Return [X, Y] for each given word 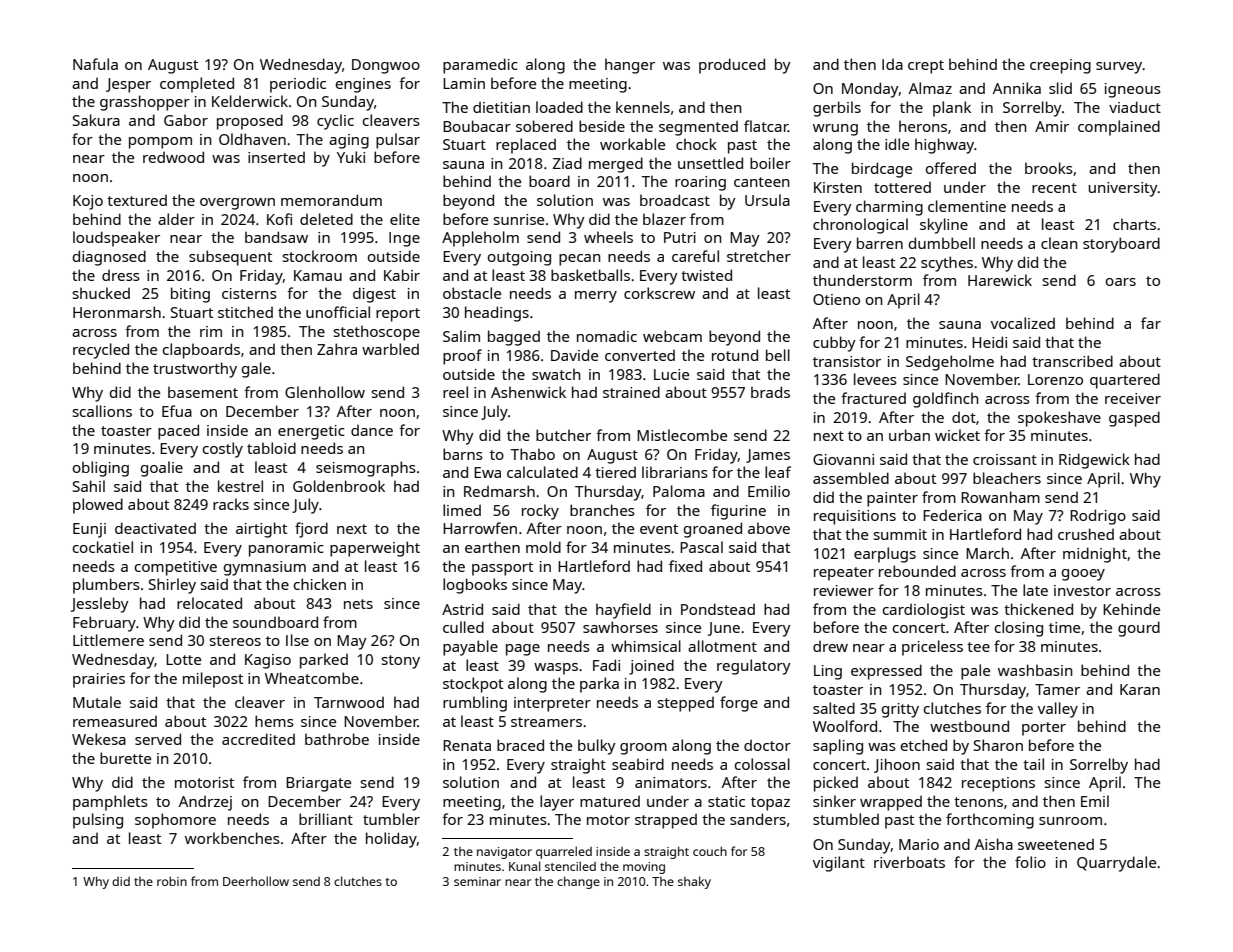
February [104, 624]
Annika [1017, 88]
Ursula [767, 200]
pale [975, 672]
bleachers [1007, 478]
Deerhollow [256, 881]
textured [137, 200]
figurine [738, 512]
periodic [298, 85]
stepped [686, 704]
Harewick [1000, 280]
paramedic [480, 66]
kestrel [240, 486]
